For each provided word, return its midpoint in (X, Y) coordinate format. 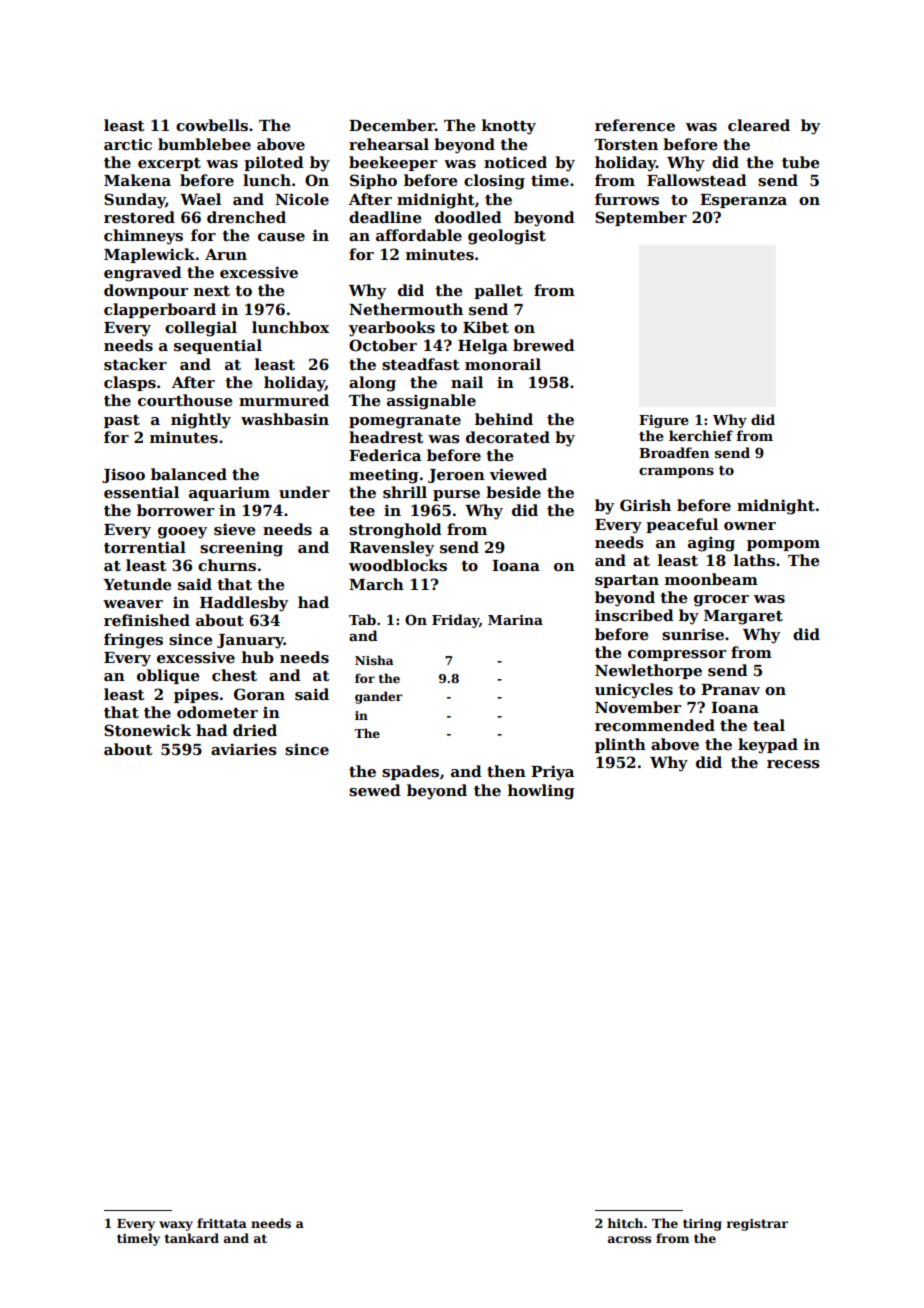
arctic (128, 144)
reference (635, 125)
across (629, 1239)
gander (379, 697)
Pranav (730, 689)
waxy (176, 1226)
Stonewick (147, 730)
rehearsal (389, 144)
